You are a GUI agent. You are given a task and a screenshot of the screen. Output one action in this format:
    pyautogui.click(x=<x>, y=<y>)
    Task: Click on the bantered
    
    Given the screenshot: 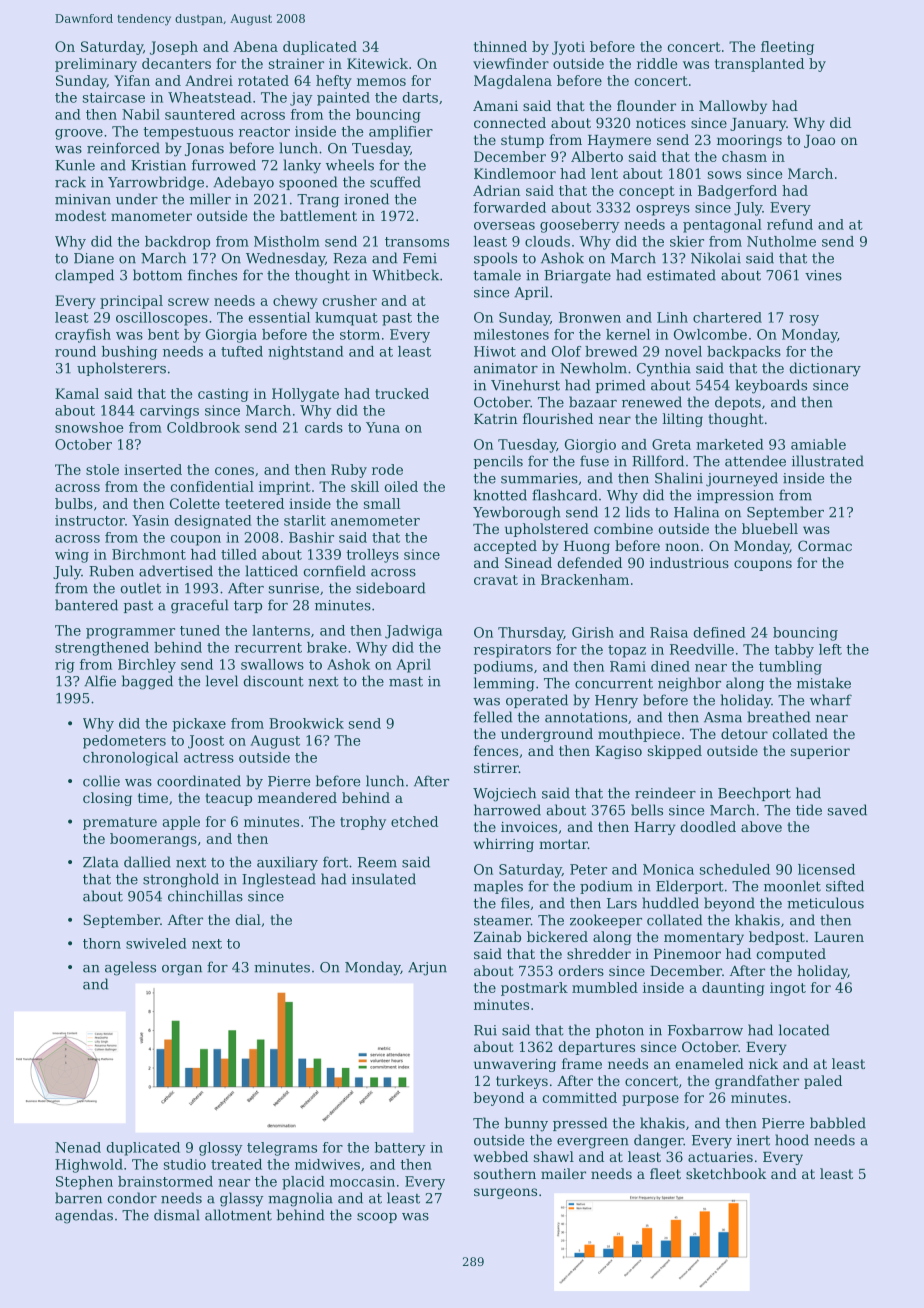 What is the action you would take?
    pyautogui.click(x=86, y=605)
